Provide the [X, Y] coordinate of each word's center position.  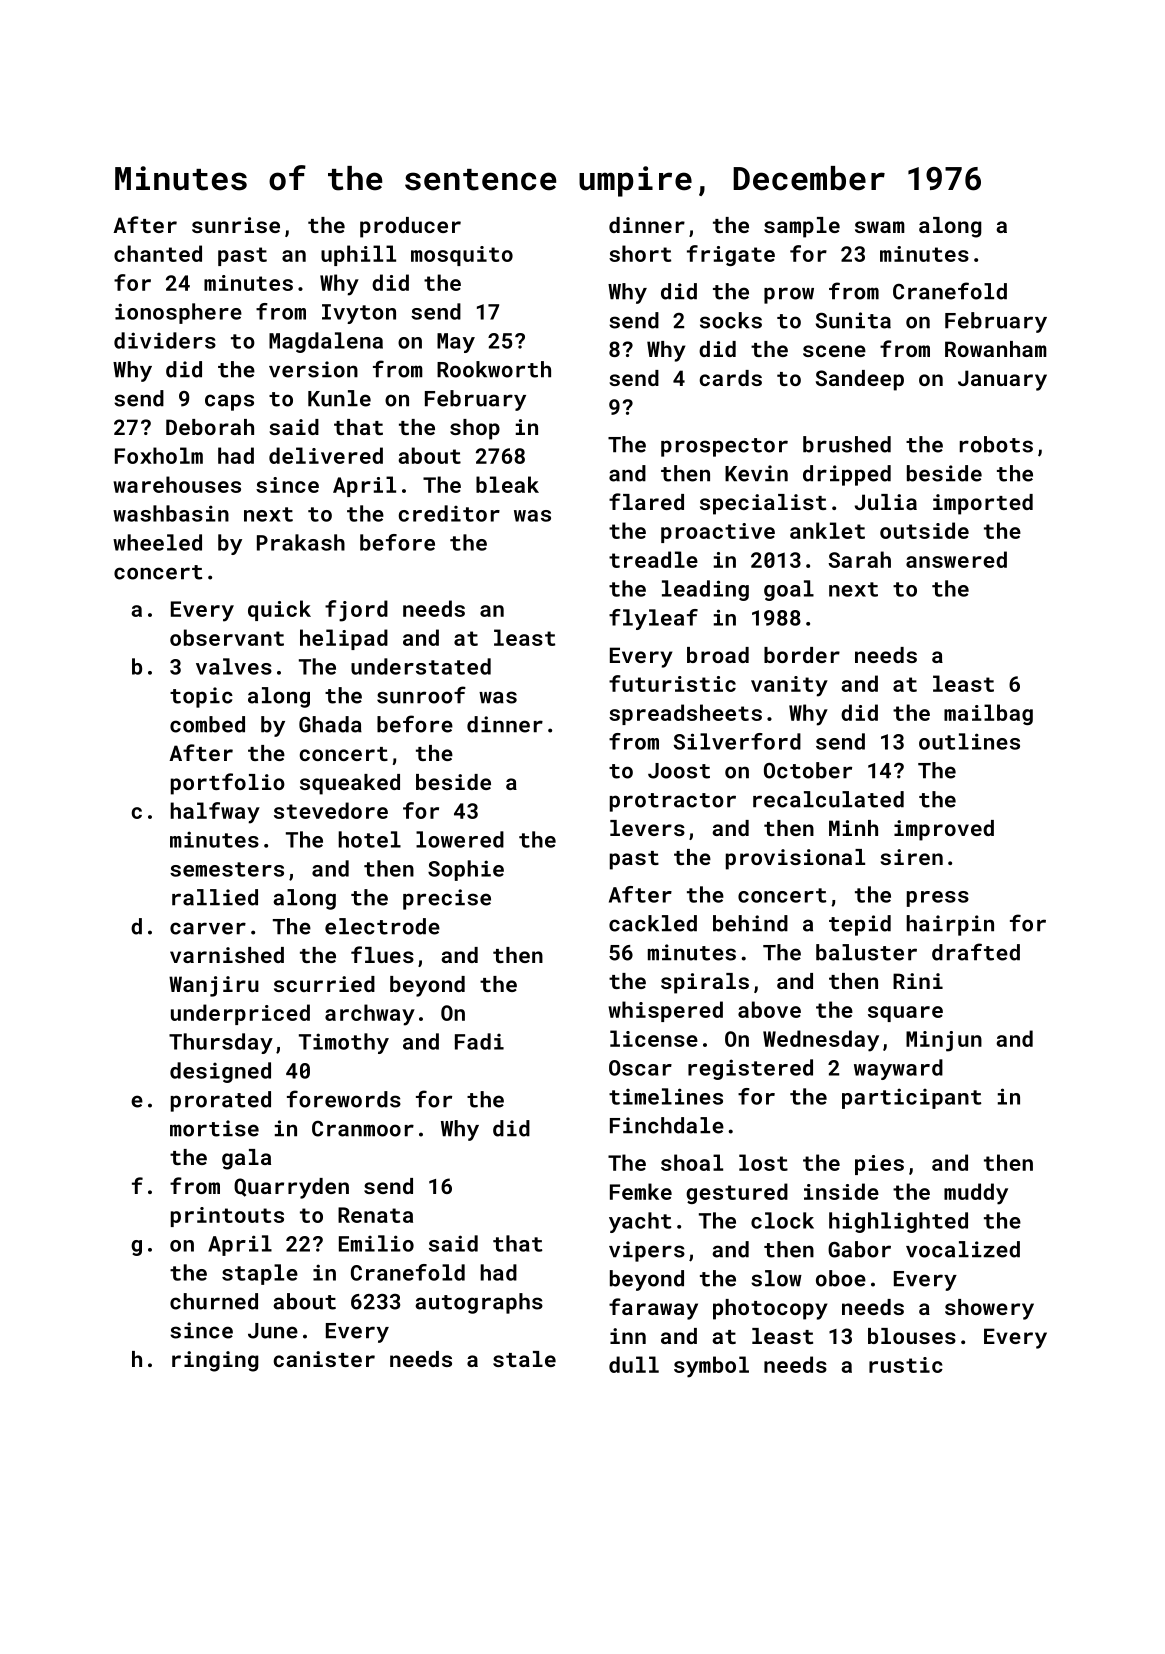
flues [382, 954]
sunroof [421, 695]
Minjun [944, 1041]
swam [880, 227]
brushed [847, 444]
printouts [227, 1217]
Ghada [330, 724]
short [640, 253]
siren [911, 857]
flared [646, 501]
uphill [358, 255]
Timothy [344, 1043]
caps [229, 402]
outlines [969, 741]
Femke [641, 1191]
